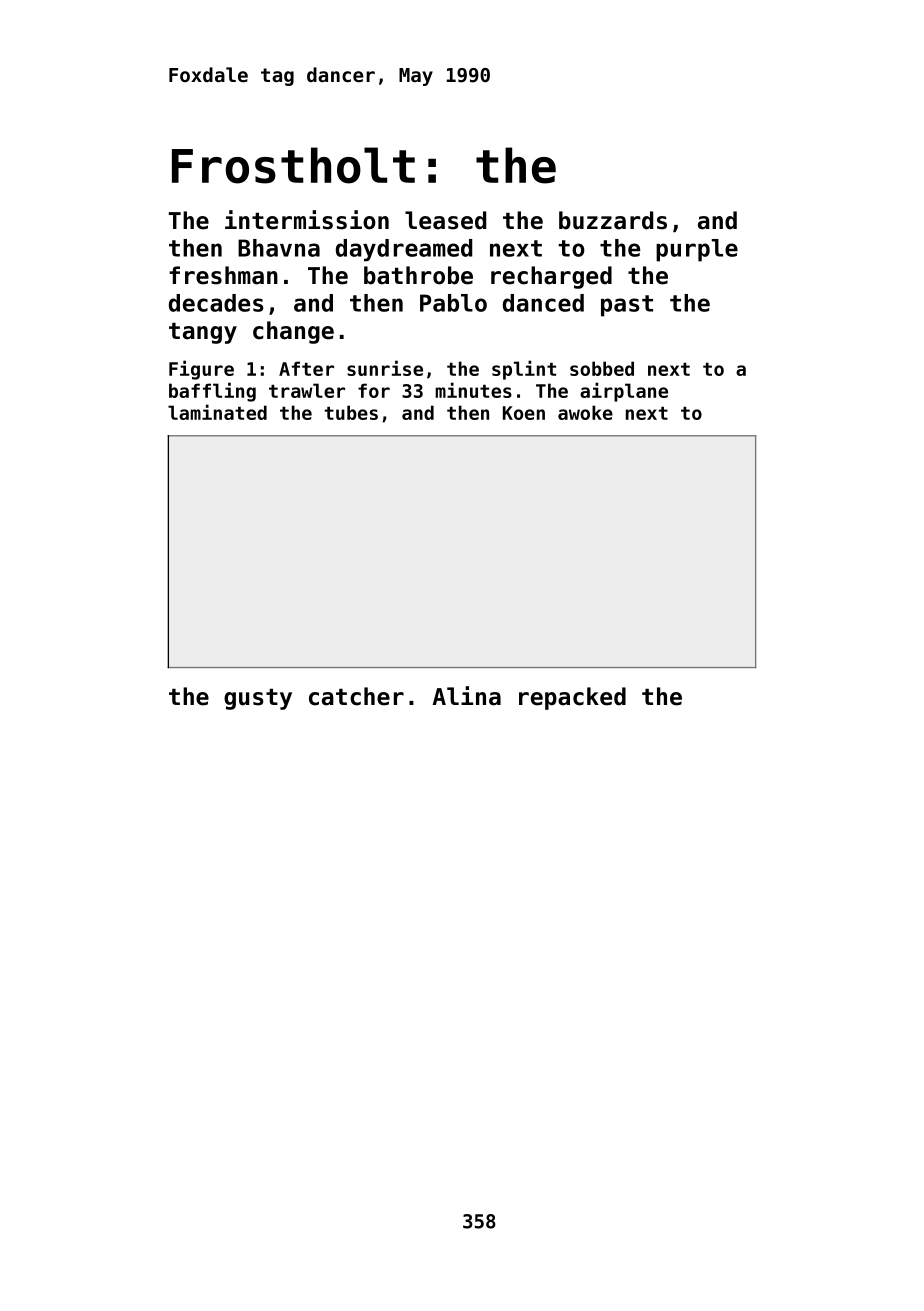  What do you see at coordinates (385, 368) in the screenshot?
I see `sunrise` at bounding box center [385, 368].
